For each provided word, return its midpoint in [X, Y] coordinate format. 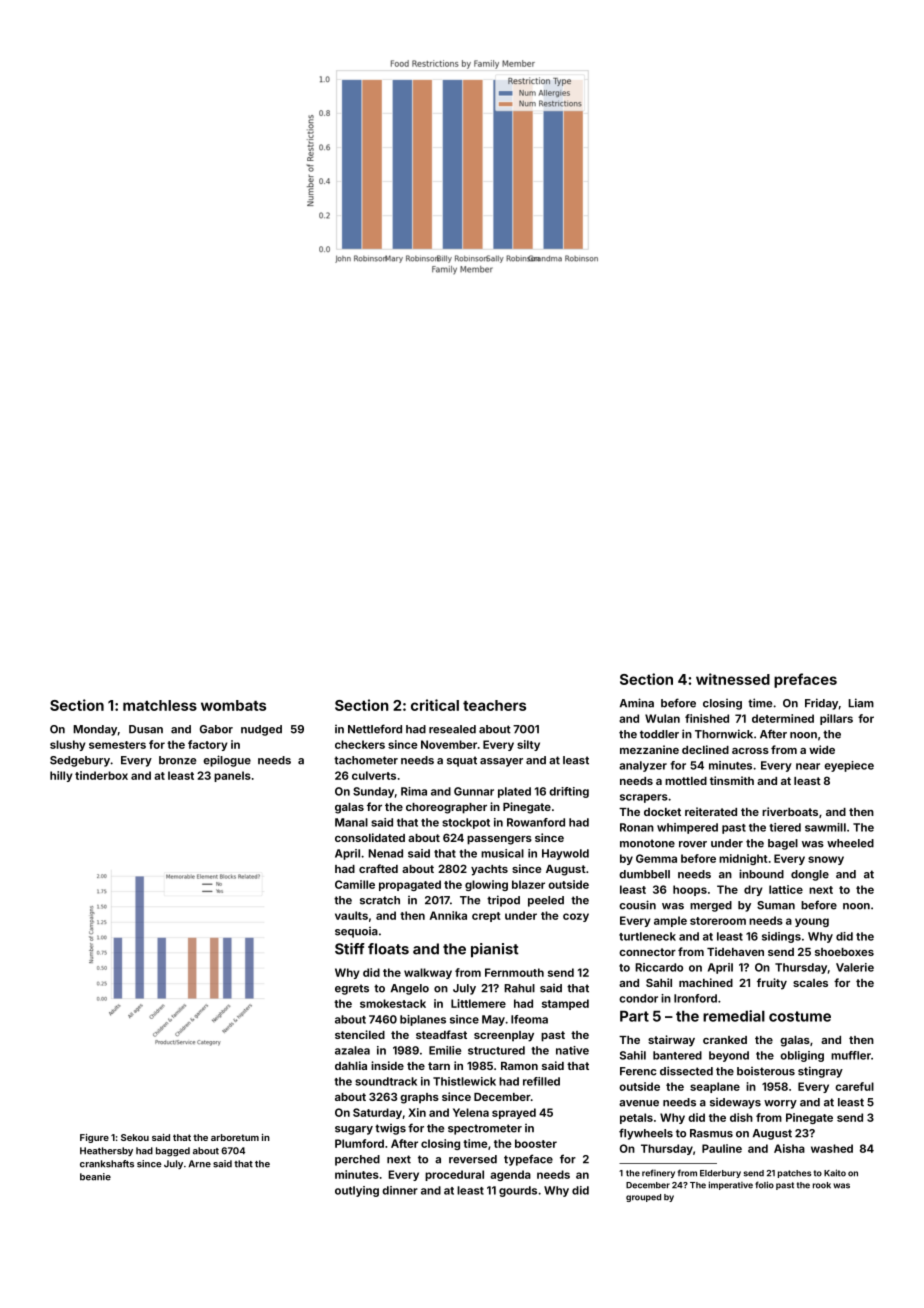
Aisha [789, 1148]
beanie [95, 1177]
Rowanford [536, 822]
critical [435, 705]
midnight [743, 859]
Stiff [350, 949]
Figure [94, 1138]
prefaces [805, 680]
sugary [354, 1130]
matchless [160, 705]
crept [486, 917]
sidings [781, 937]
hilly [61, 776]
